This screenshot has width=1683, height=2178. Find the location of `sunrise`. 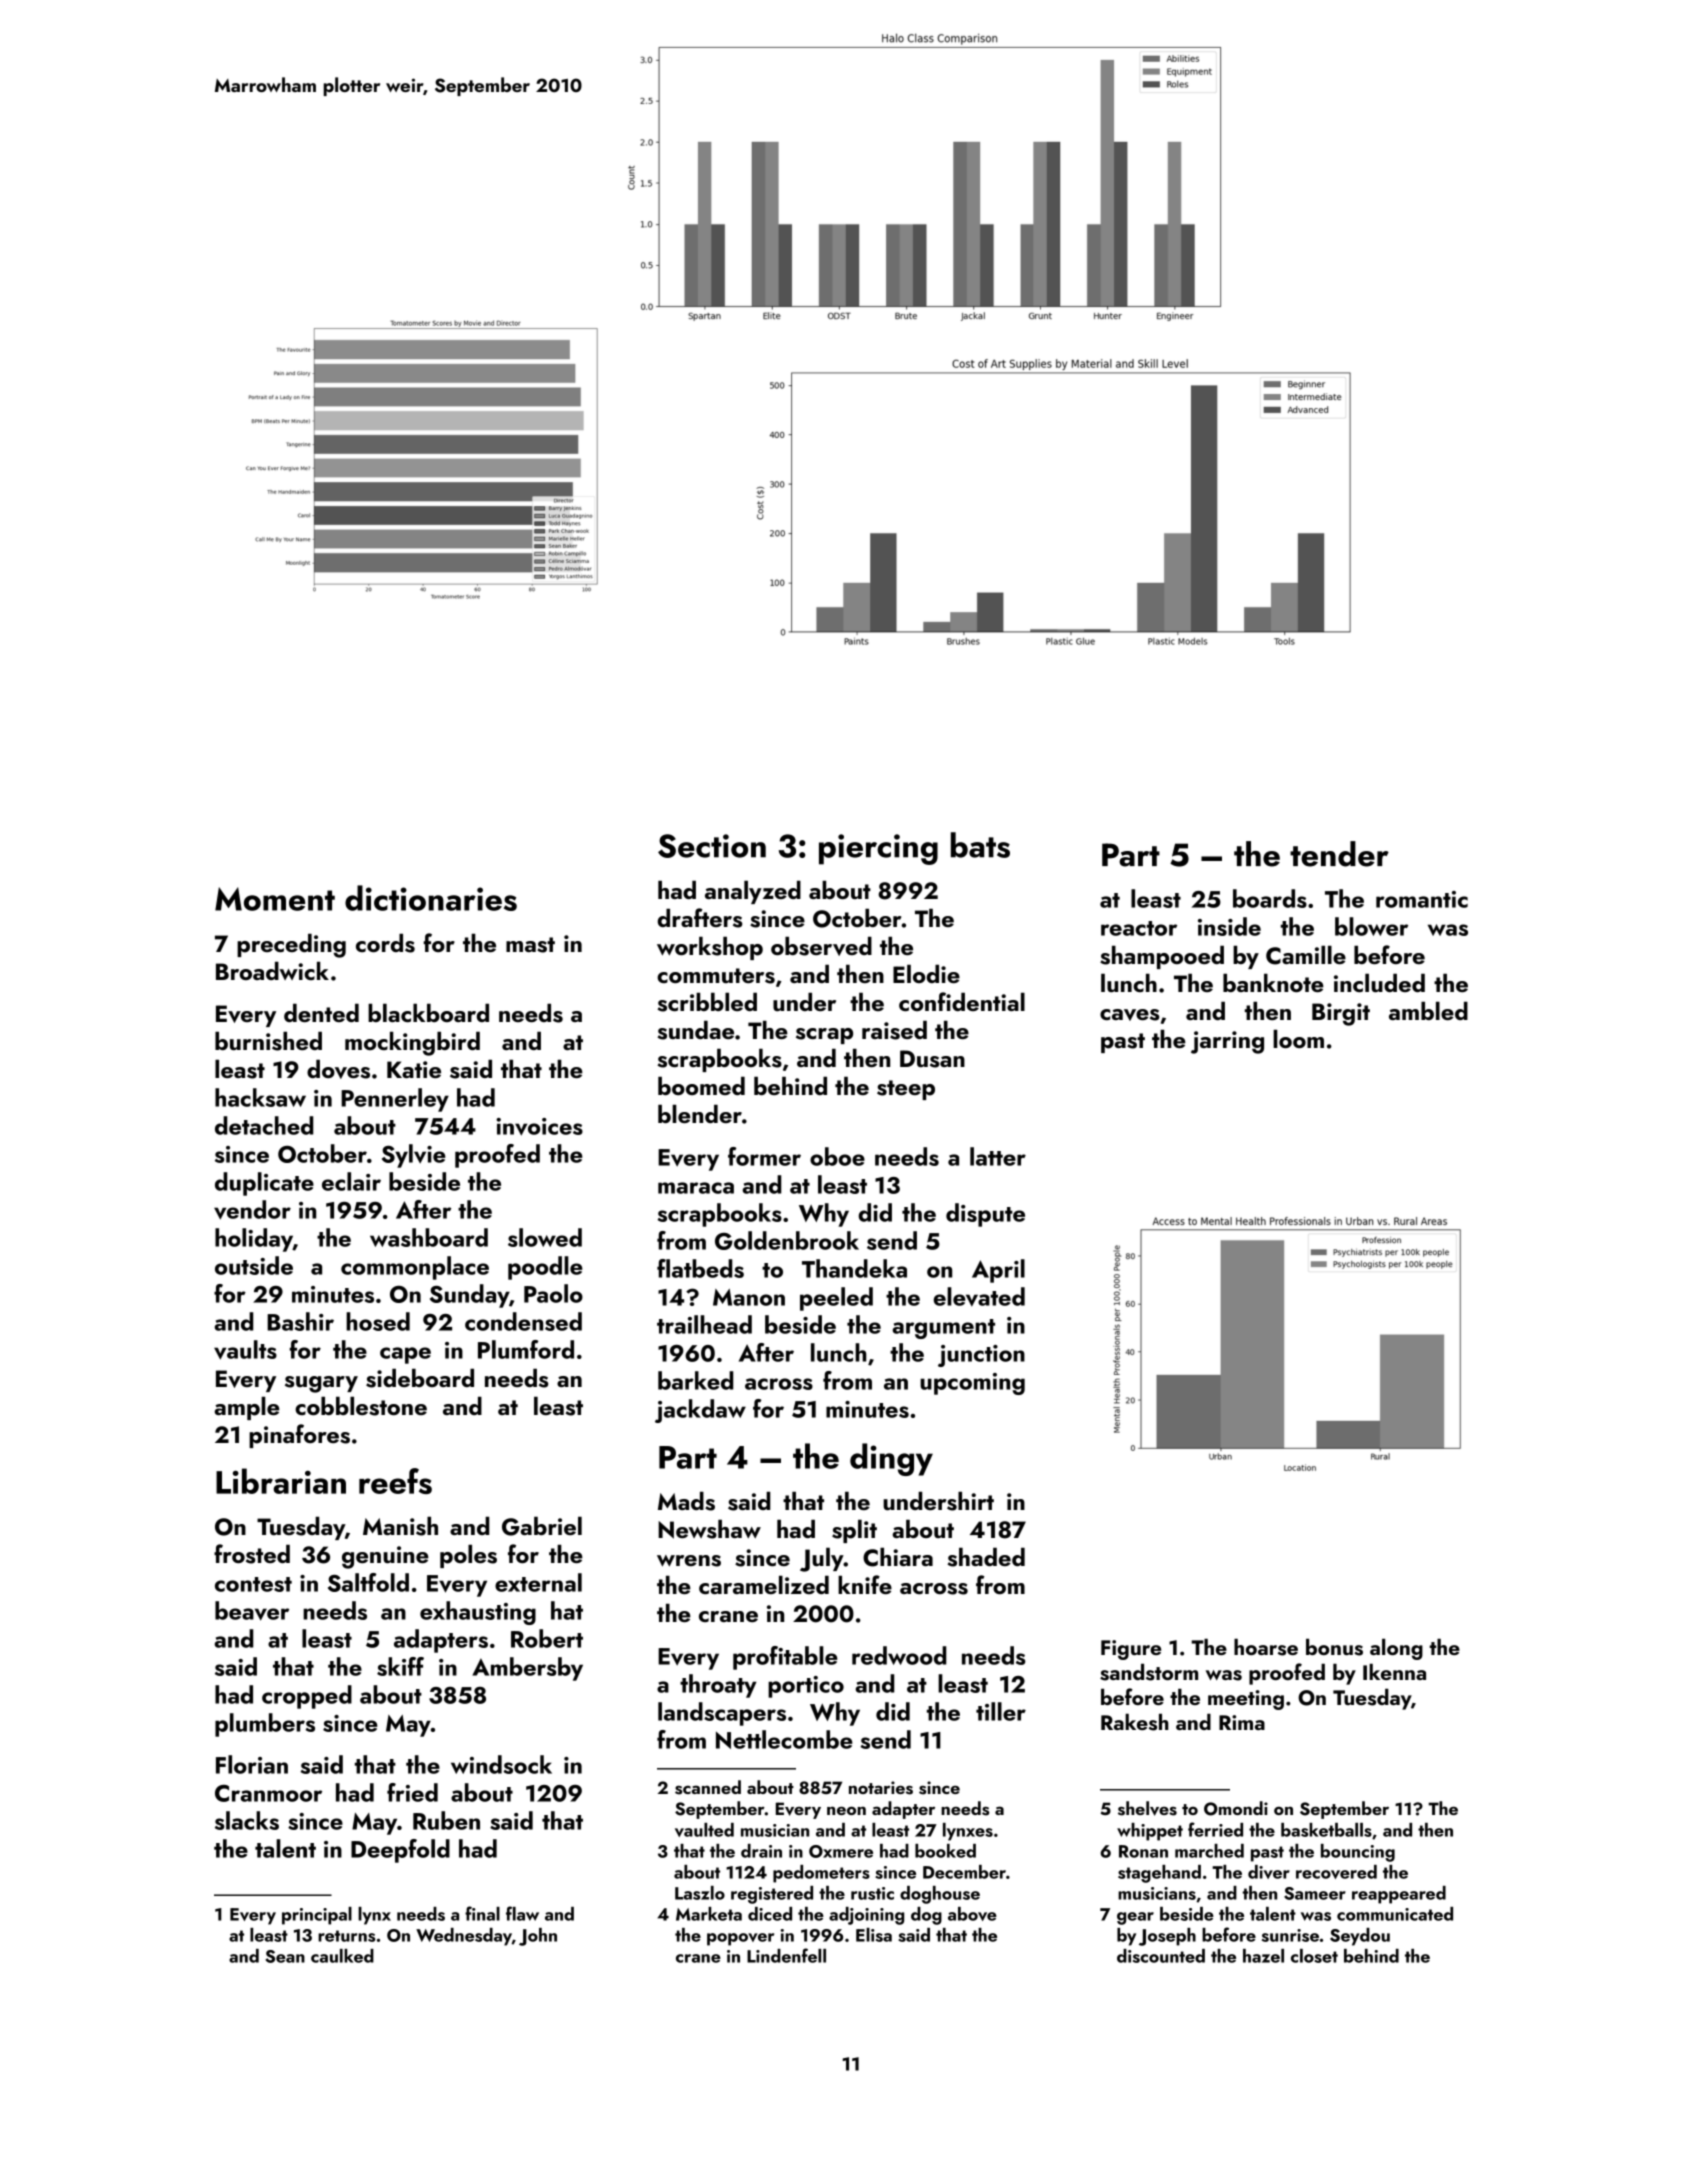

sunrise is located at coordinates (1290, 1935).
